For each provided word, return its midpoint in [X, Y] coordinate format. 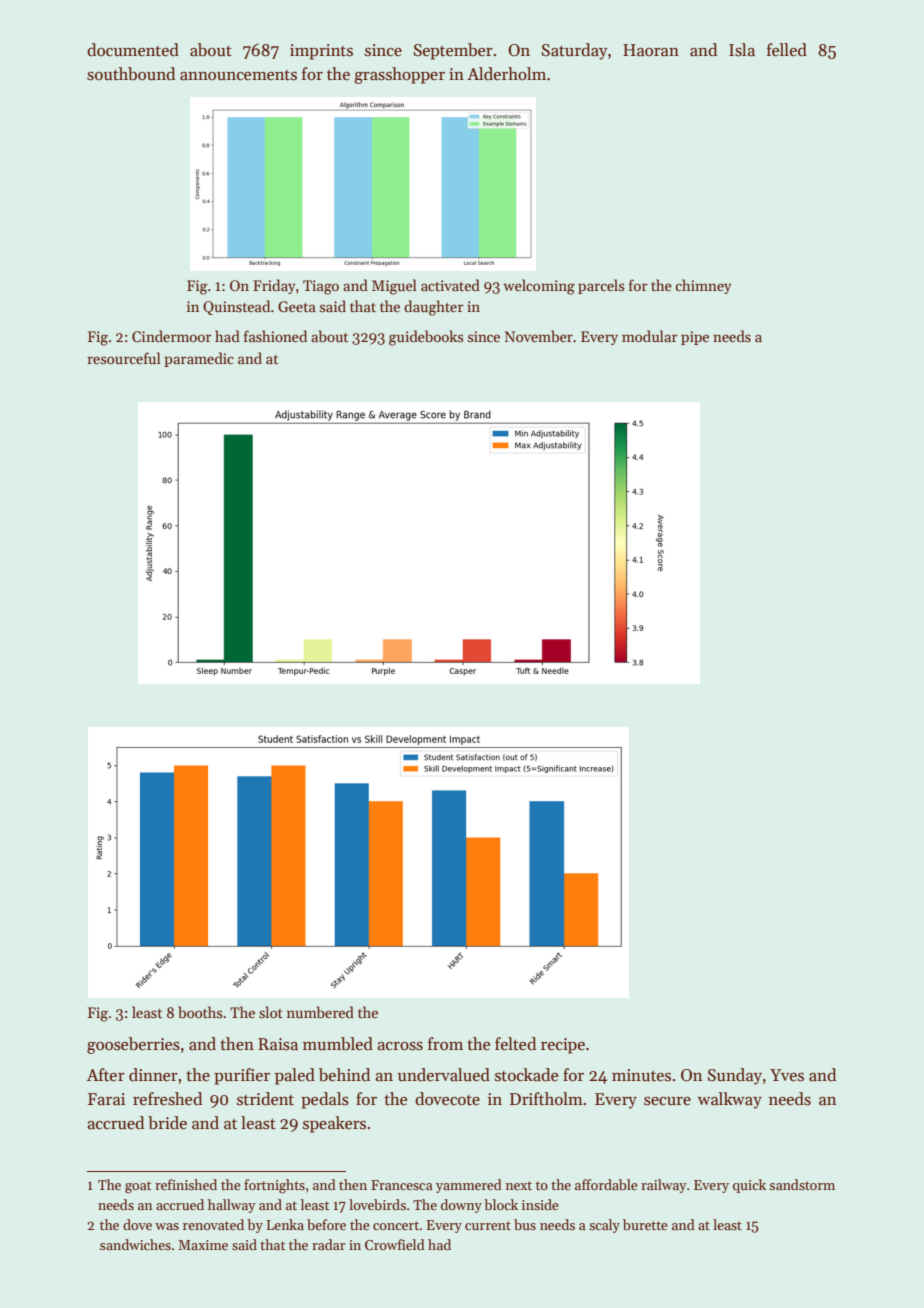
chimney [703, 286]
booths [200, 1012]
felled [787, 50]
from [445, 1043]
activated [450, 285]
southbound [131, 74]
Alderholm [506, 74]
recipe [563, 1046]
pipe [695, 338]
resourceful [124, 358]
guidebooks [426, 338]
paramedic [199, 359]
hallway [232, 1206]
